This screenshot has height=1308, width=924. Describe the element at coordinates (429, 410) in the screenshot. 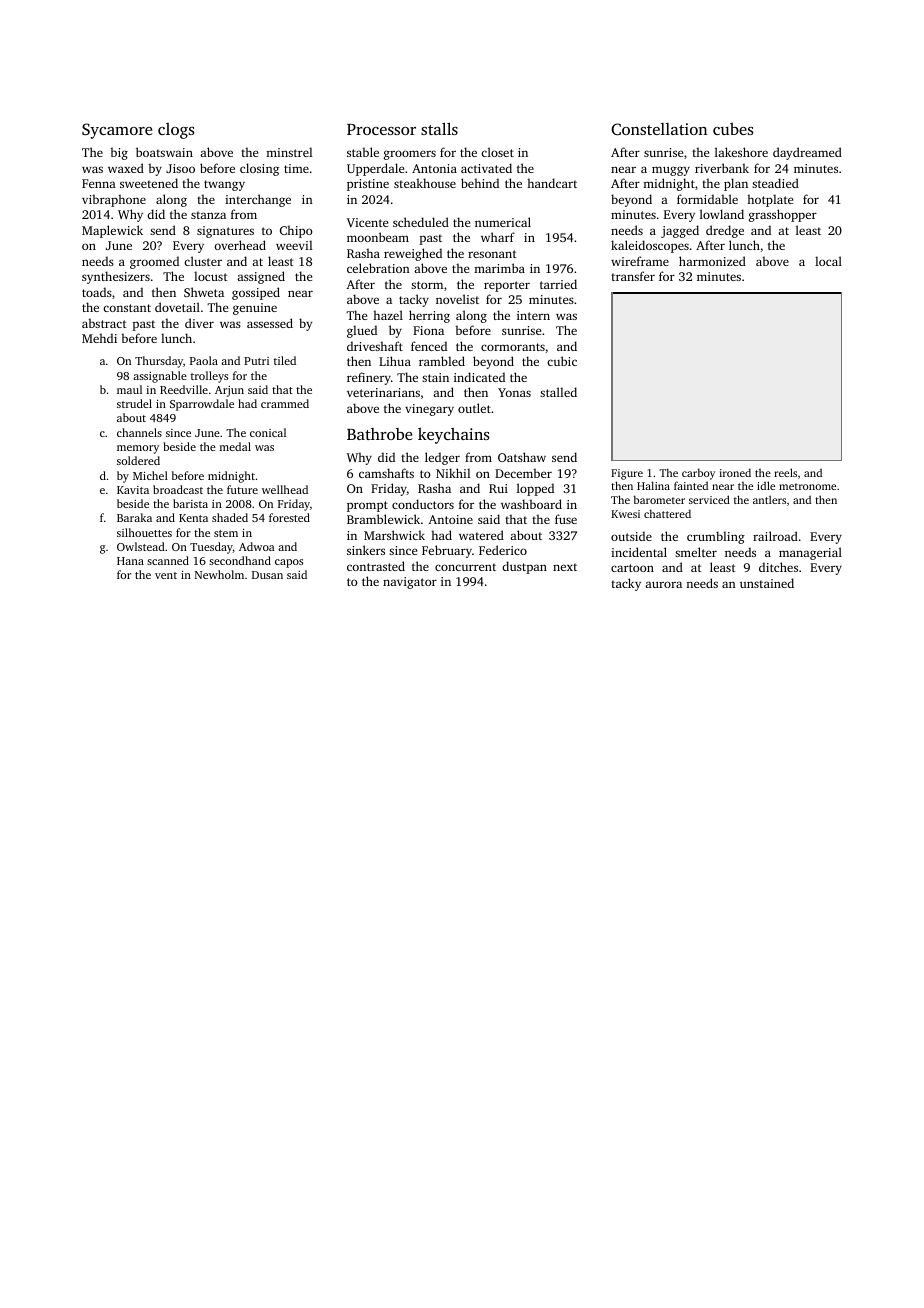

I see `vinegary` at that location.
